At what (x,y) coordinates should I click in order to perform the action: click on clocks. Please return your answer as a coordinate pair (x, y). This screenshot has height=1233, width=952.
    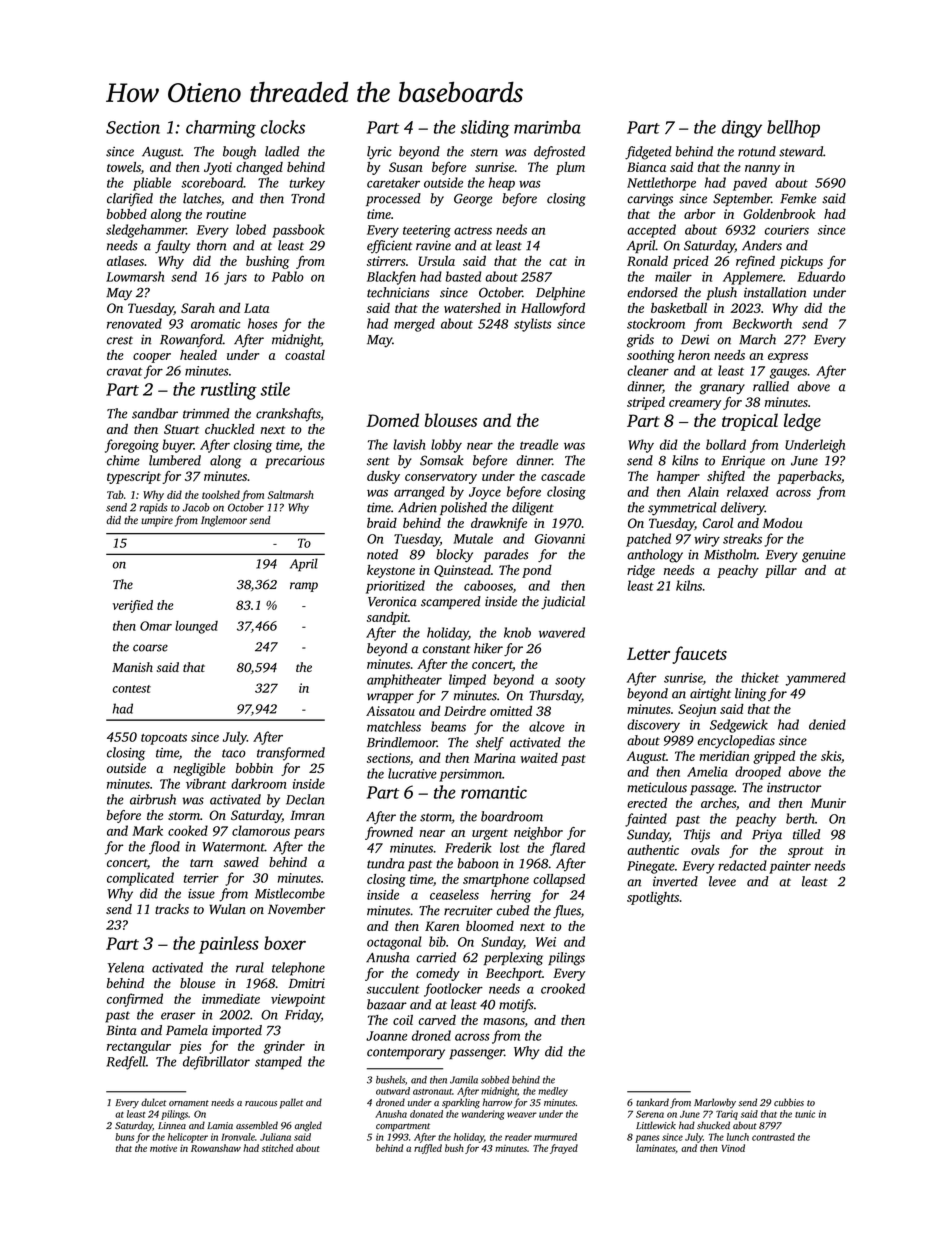
    Looking at the image, I should click on (283, 127).
